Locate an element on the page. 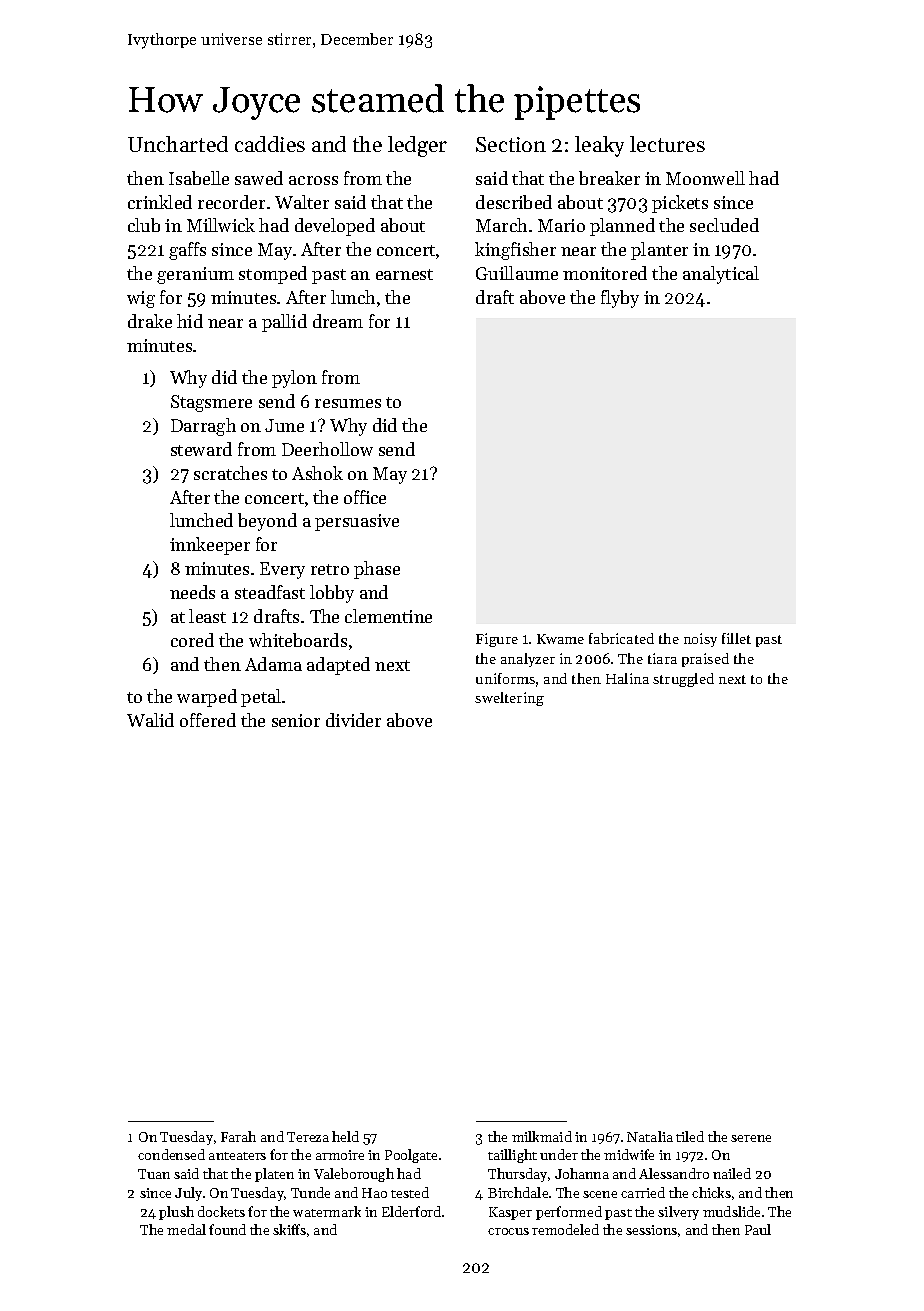 The width and height of the document is (924, 1311). steward is located at coordinates (201, 449).
